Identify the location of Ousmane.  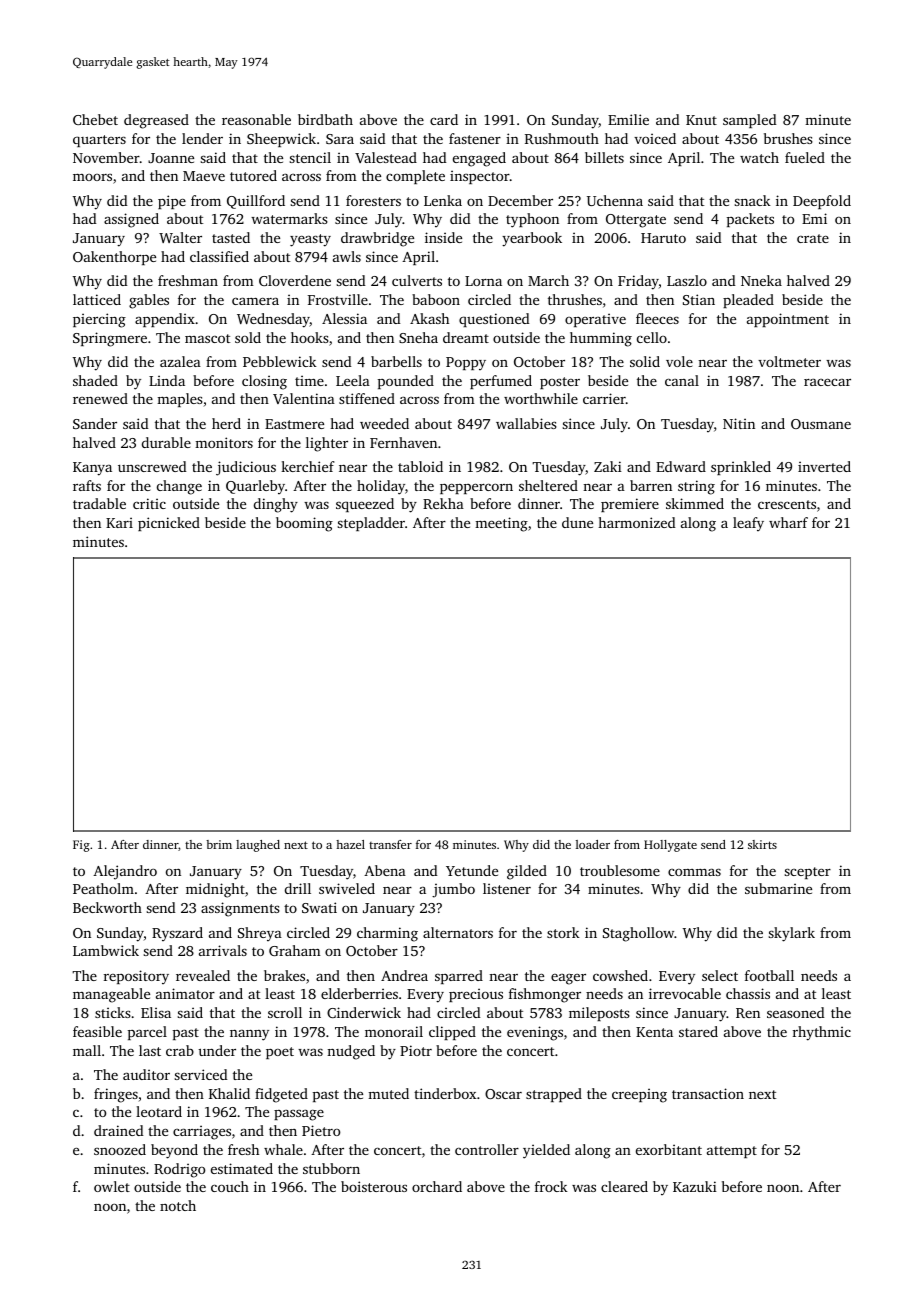
(821, 424).
